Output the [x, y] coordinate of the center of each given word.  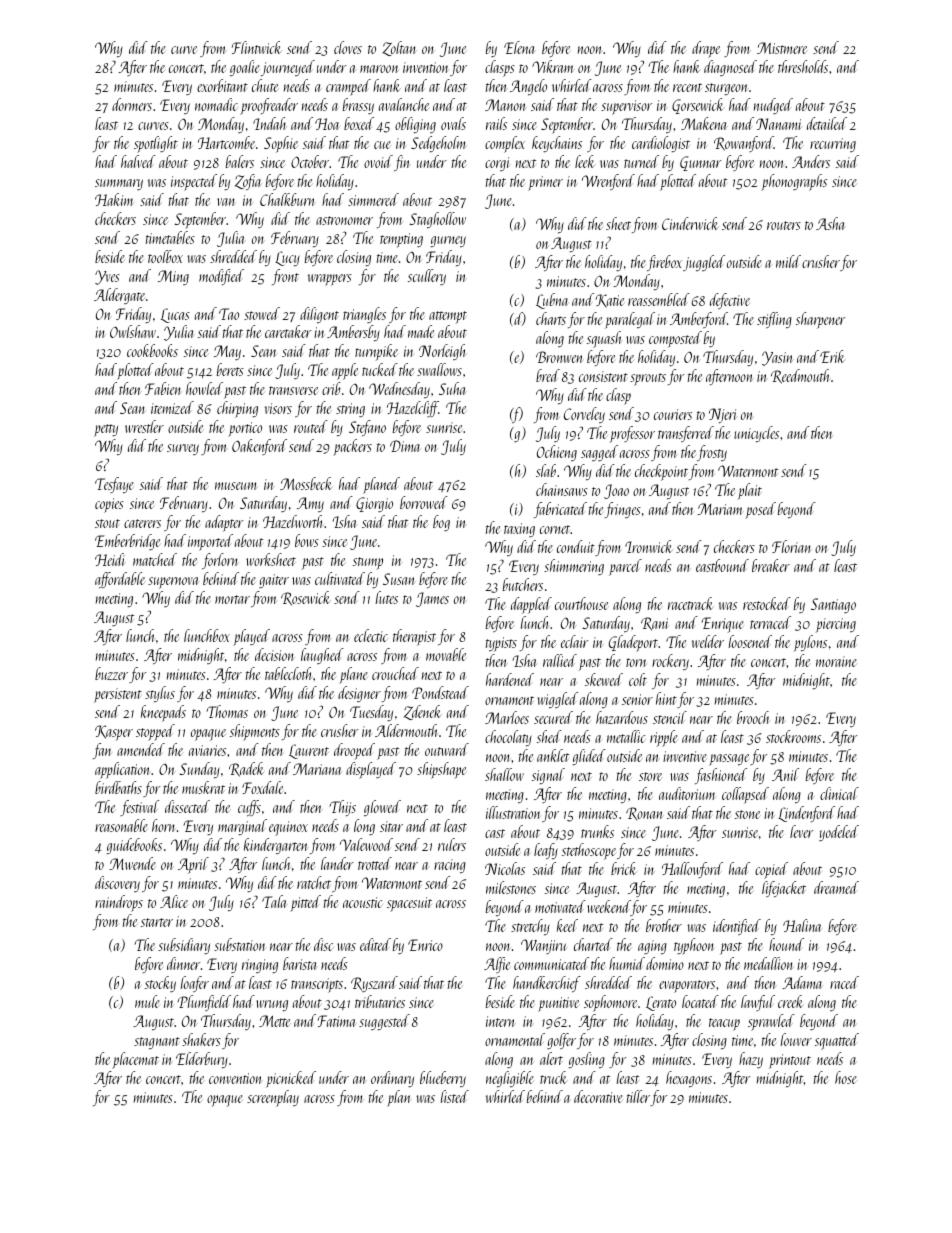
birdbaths [118, 787]
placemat [135, 1060]
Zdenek [423, 712]
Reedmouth [800, 376]
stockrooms [793, 736]
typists [501, 644]
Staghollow [437, 220]
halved [138, 161]
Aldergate [119, 296]
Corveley [584, 415]
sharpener [820, 320]
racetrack [691, 603]
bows [307, 540]
